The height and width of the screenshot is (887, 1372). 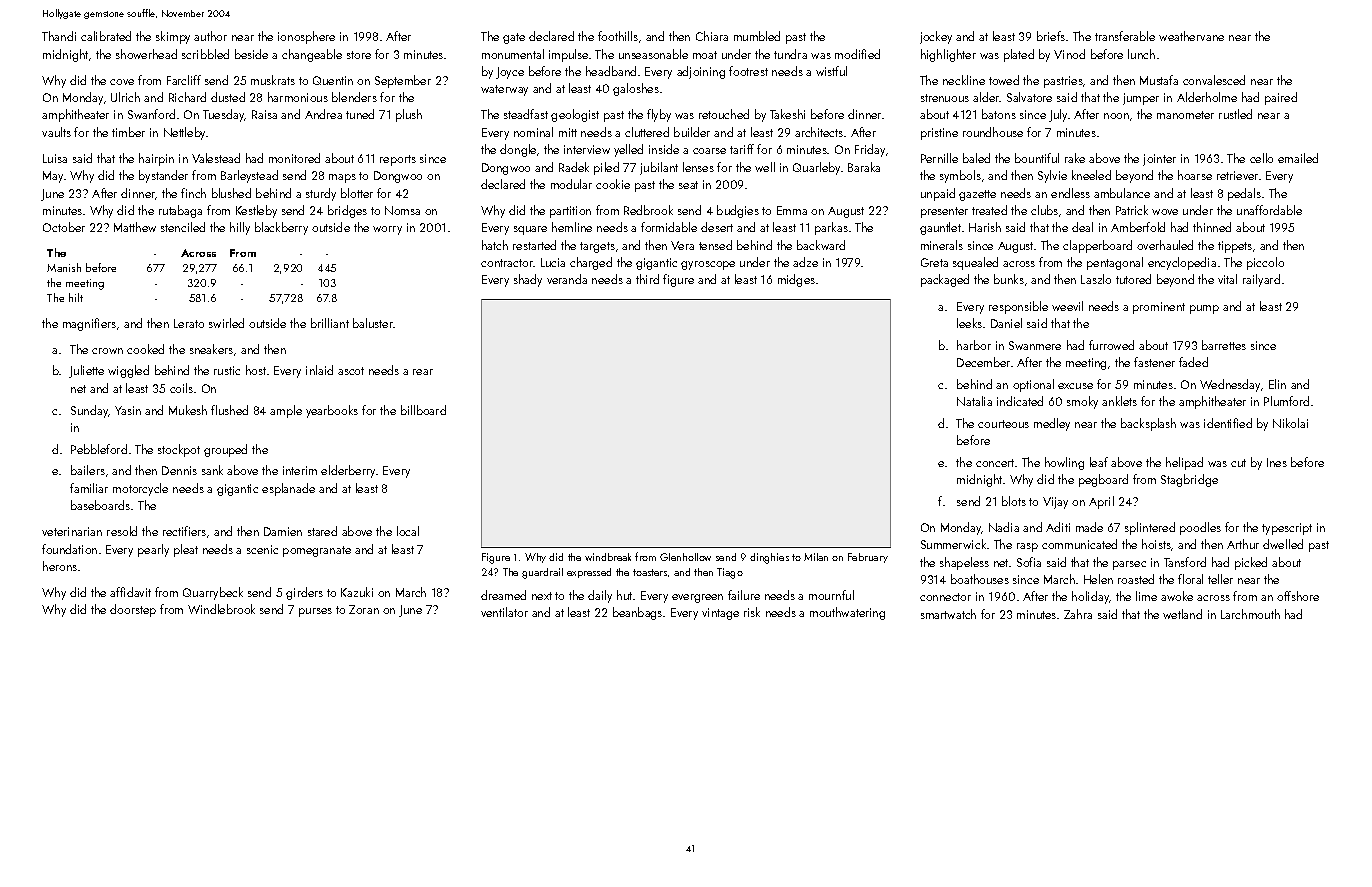 What do you see at coordinates (1154, 362) in the screenshot?
I see `fastener` at bounding box center [1154, 362].
